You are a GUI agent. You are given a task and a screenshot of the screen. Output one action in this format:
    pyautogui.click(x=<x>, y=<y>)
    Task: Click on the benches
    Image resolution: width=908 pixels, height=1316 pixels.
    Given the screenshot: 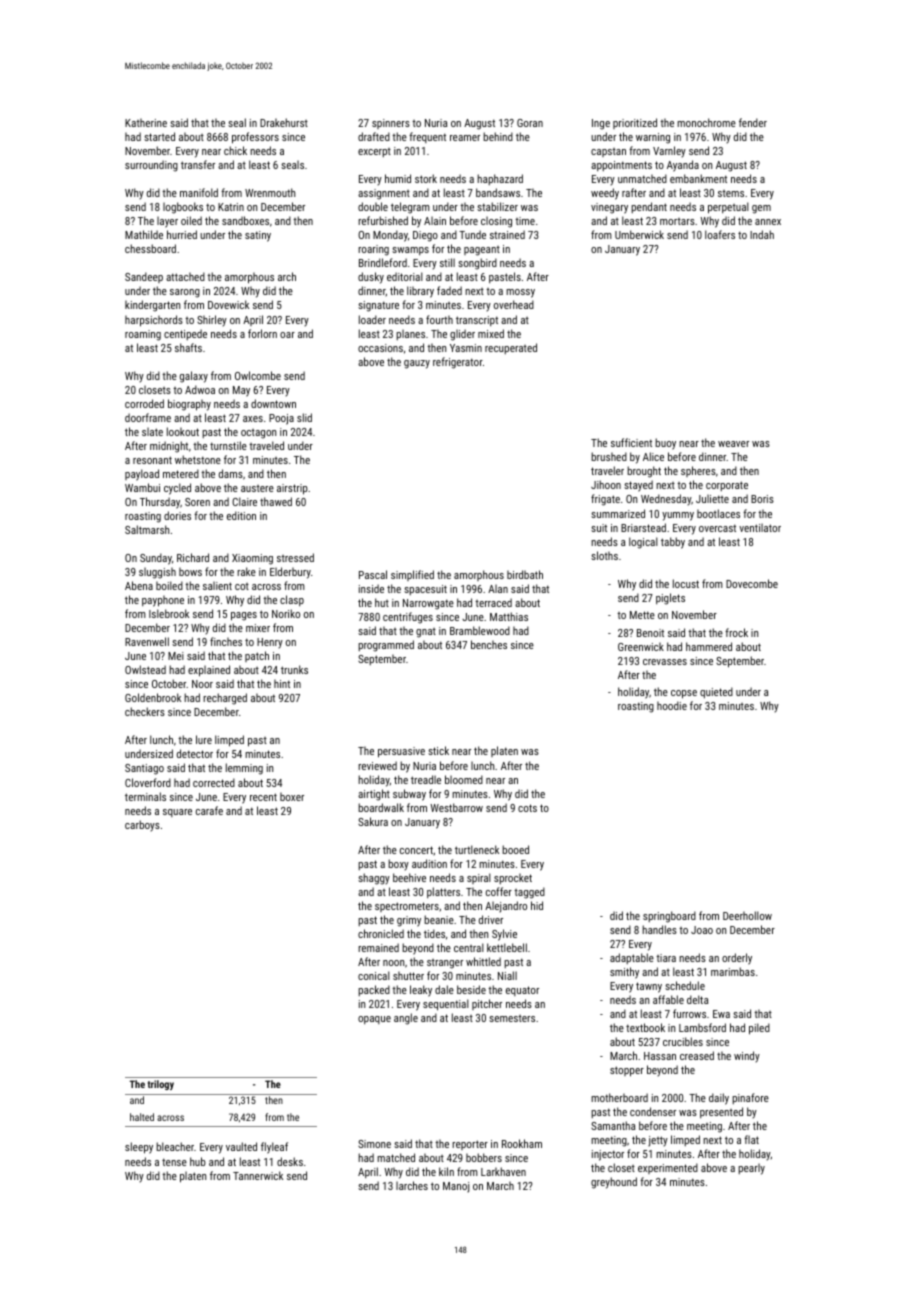 What is the action you would take?
    pyautogui.click(x=489, y=644)
